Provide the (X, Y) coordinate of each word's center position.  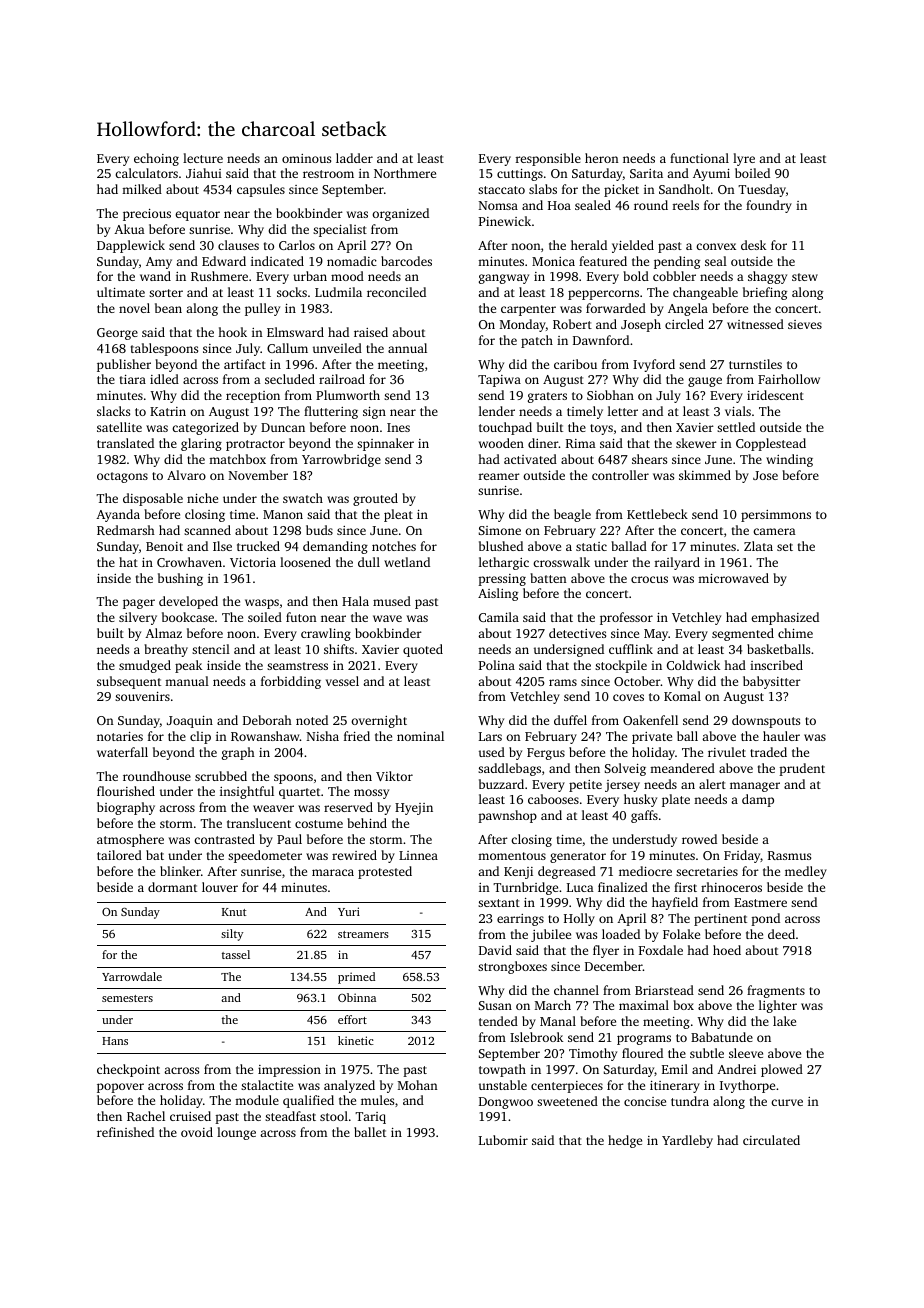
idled (164, 379)
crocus (649, 579)
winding (789, 460)
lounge (236, 1133)
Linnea (418, 855)
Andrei (736, 1069)
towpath (502, 1070)
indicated (277, 261)
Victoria (253, 562)
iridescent (775, 395)
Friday (742, 856)
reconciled (396, 292)
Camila (499, 617)
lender (497, 411)
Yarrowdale (132, 976)
